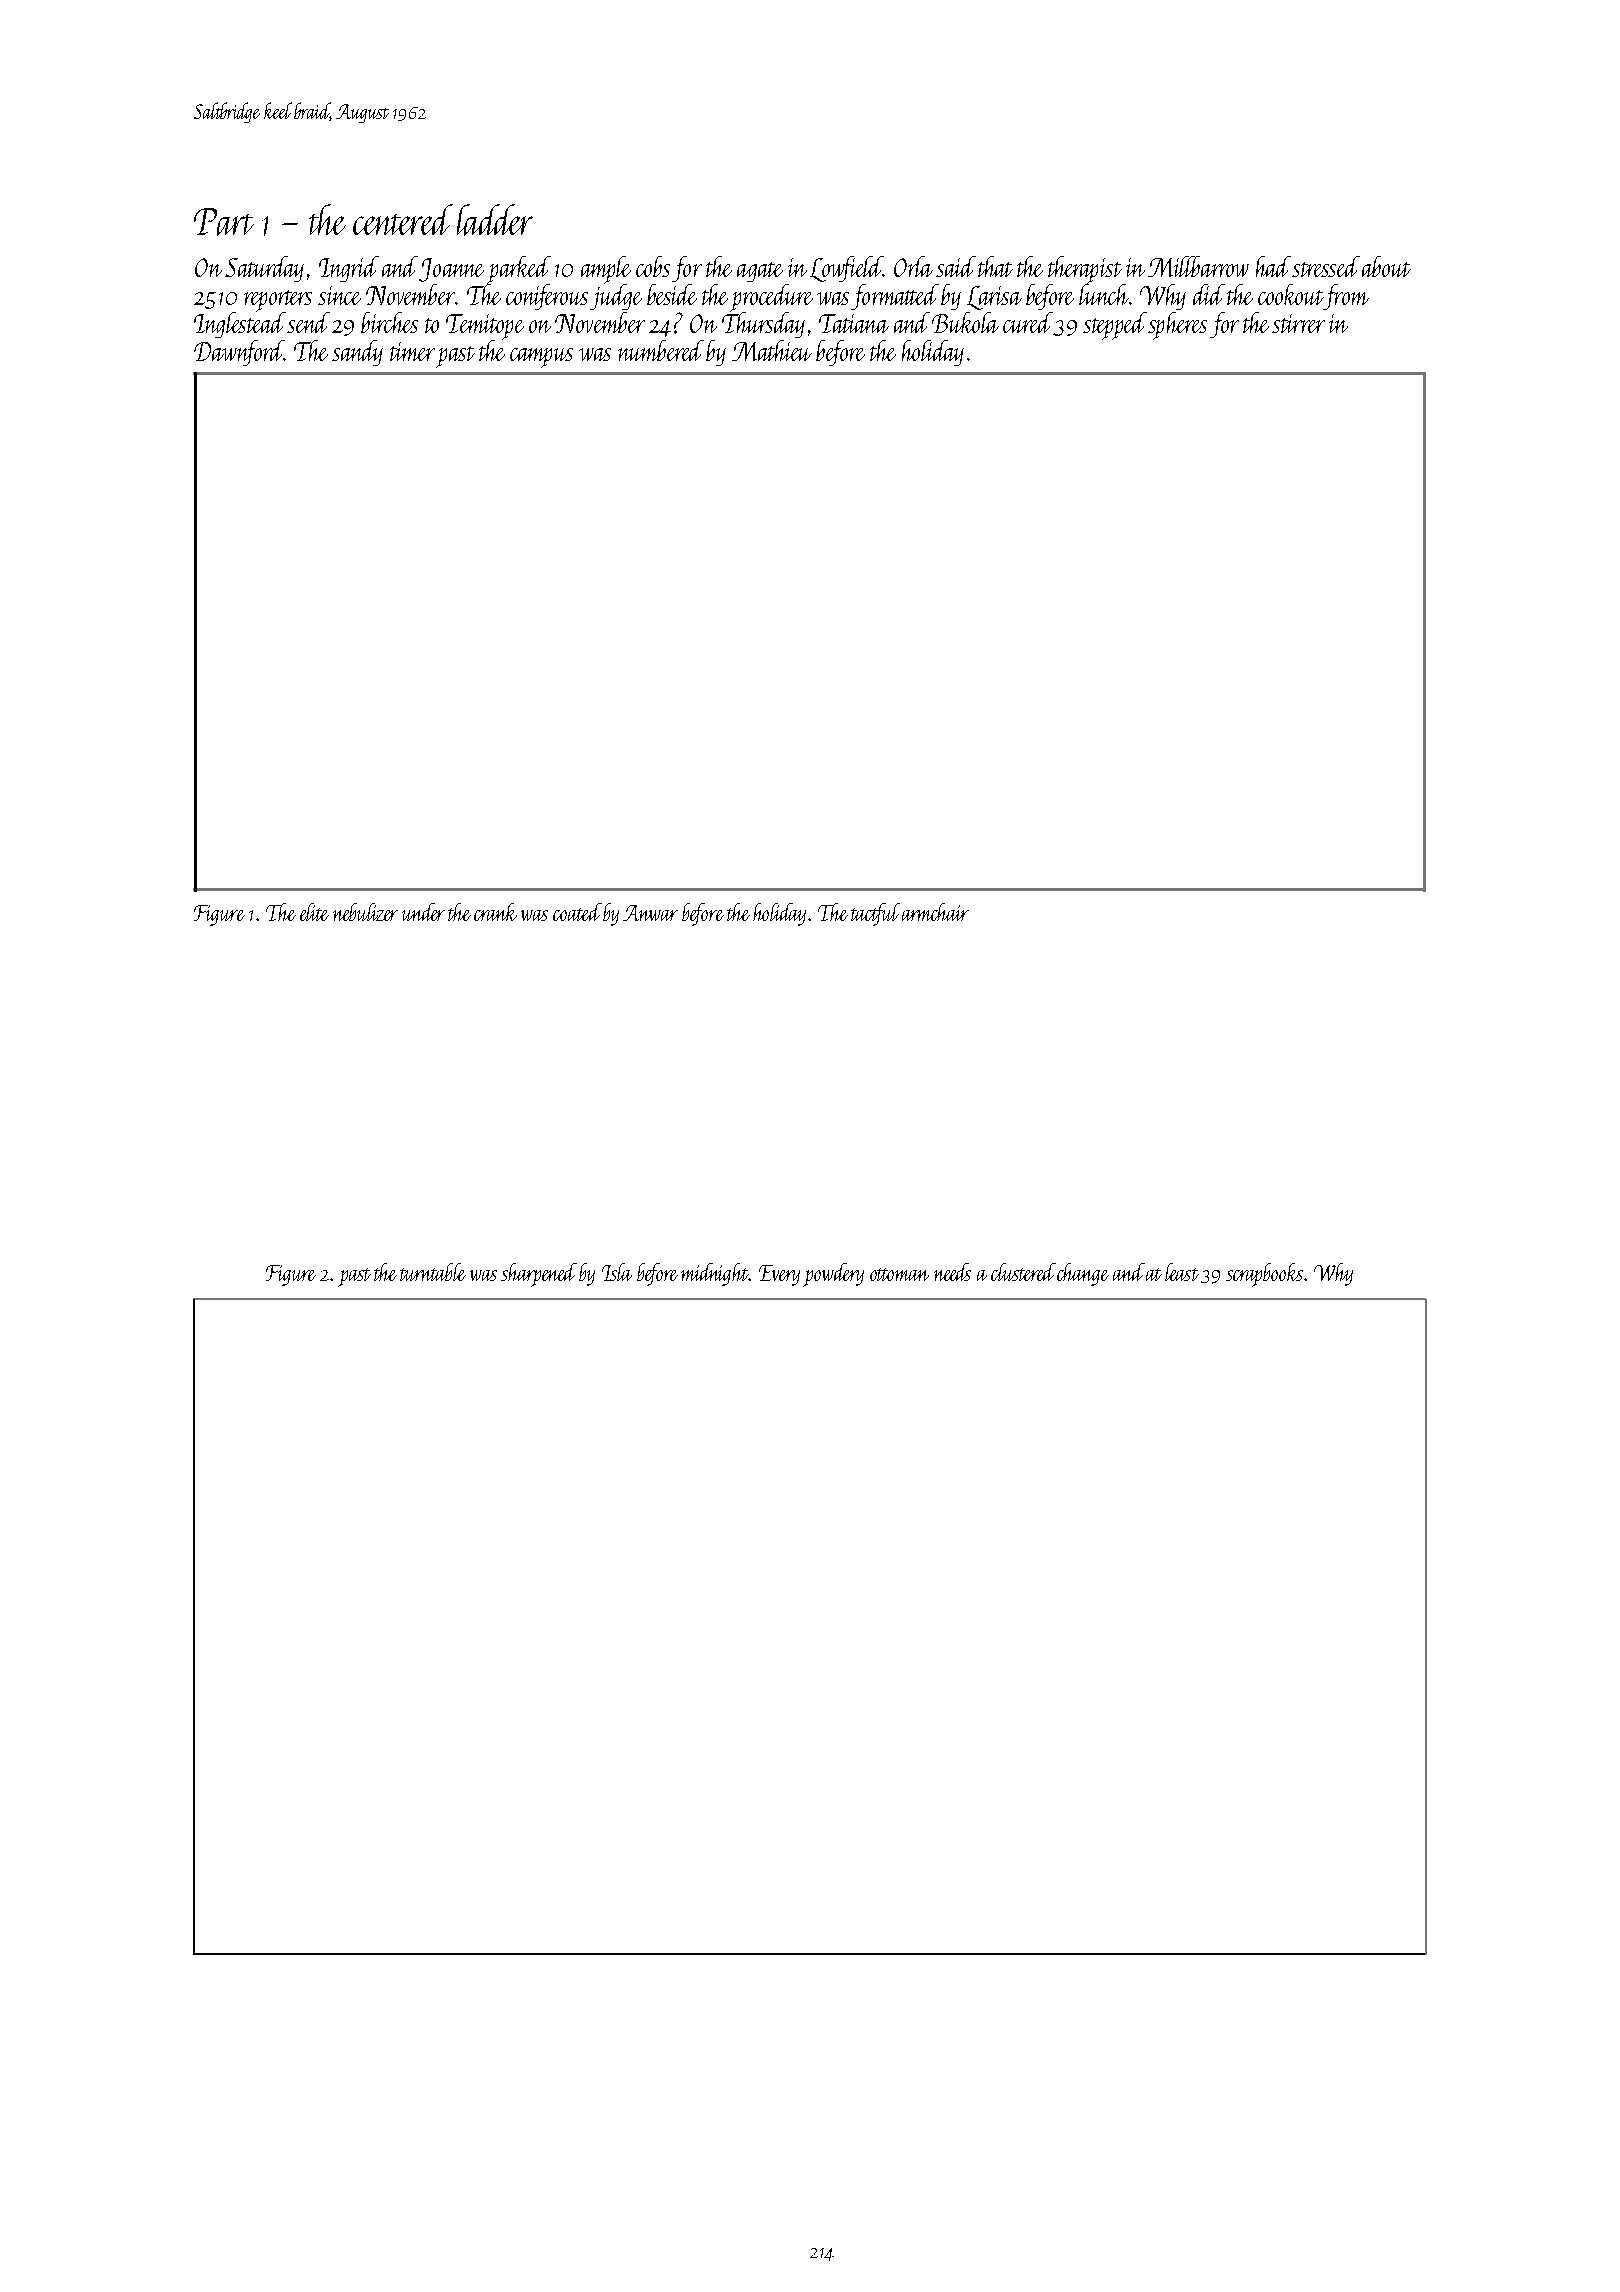  I want to click on Lowfield, so click(846, 269).
